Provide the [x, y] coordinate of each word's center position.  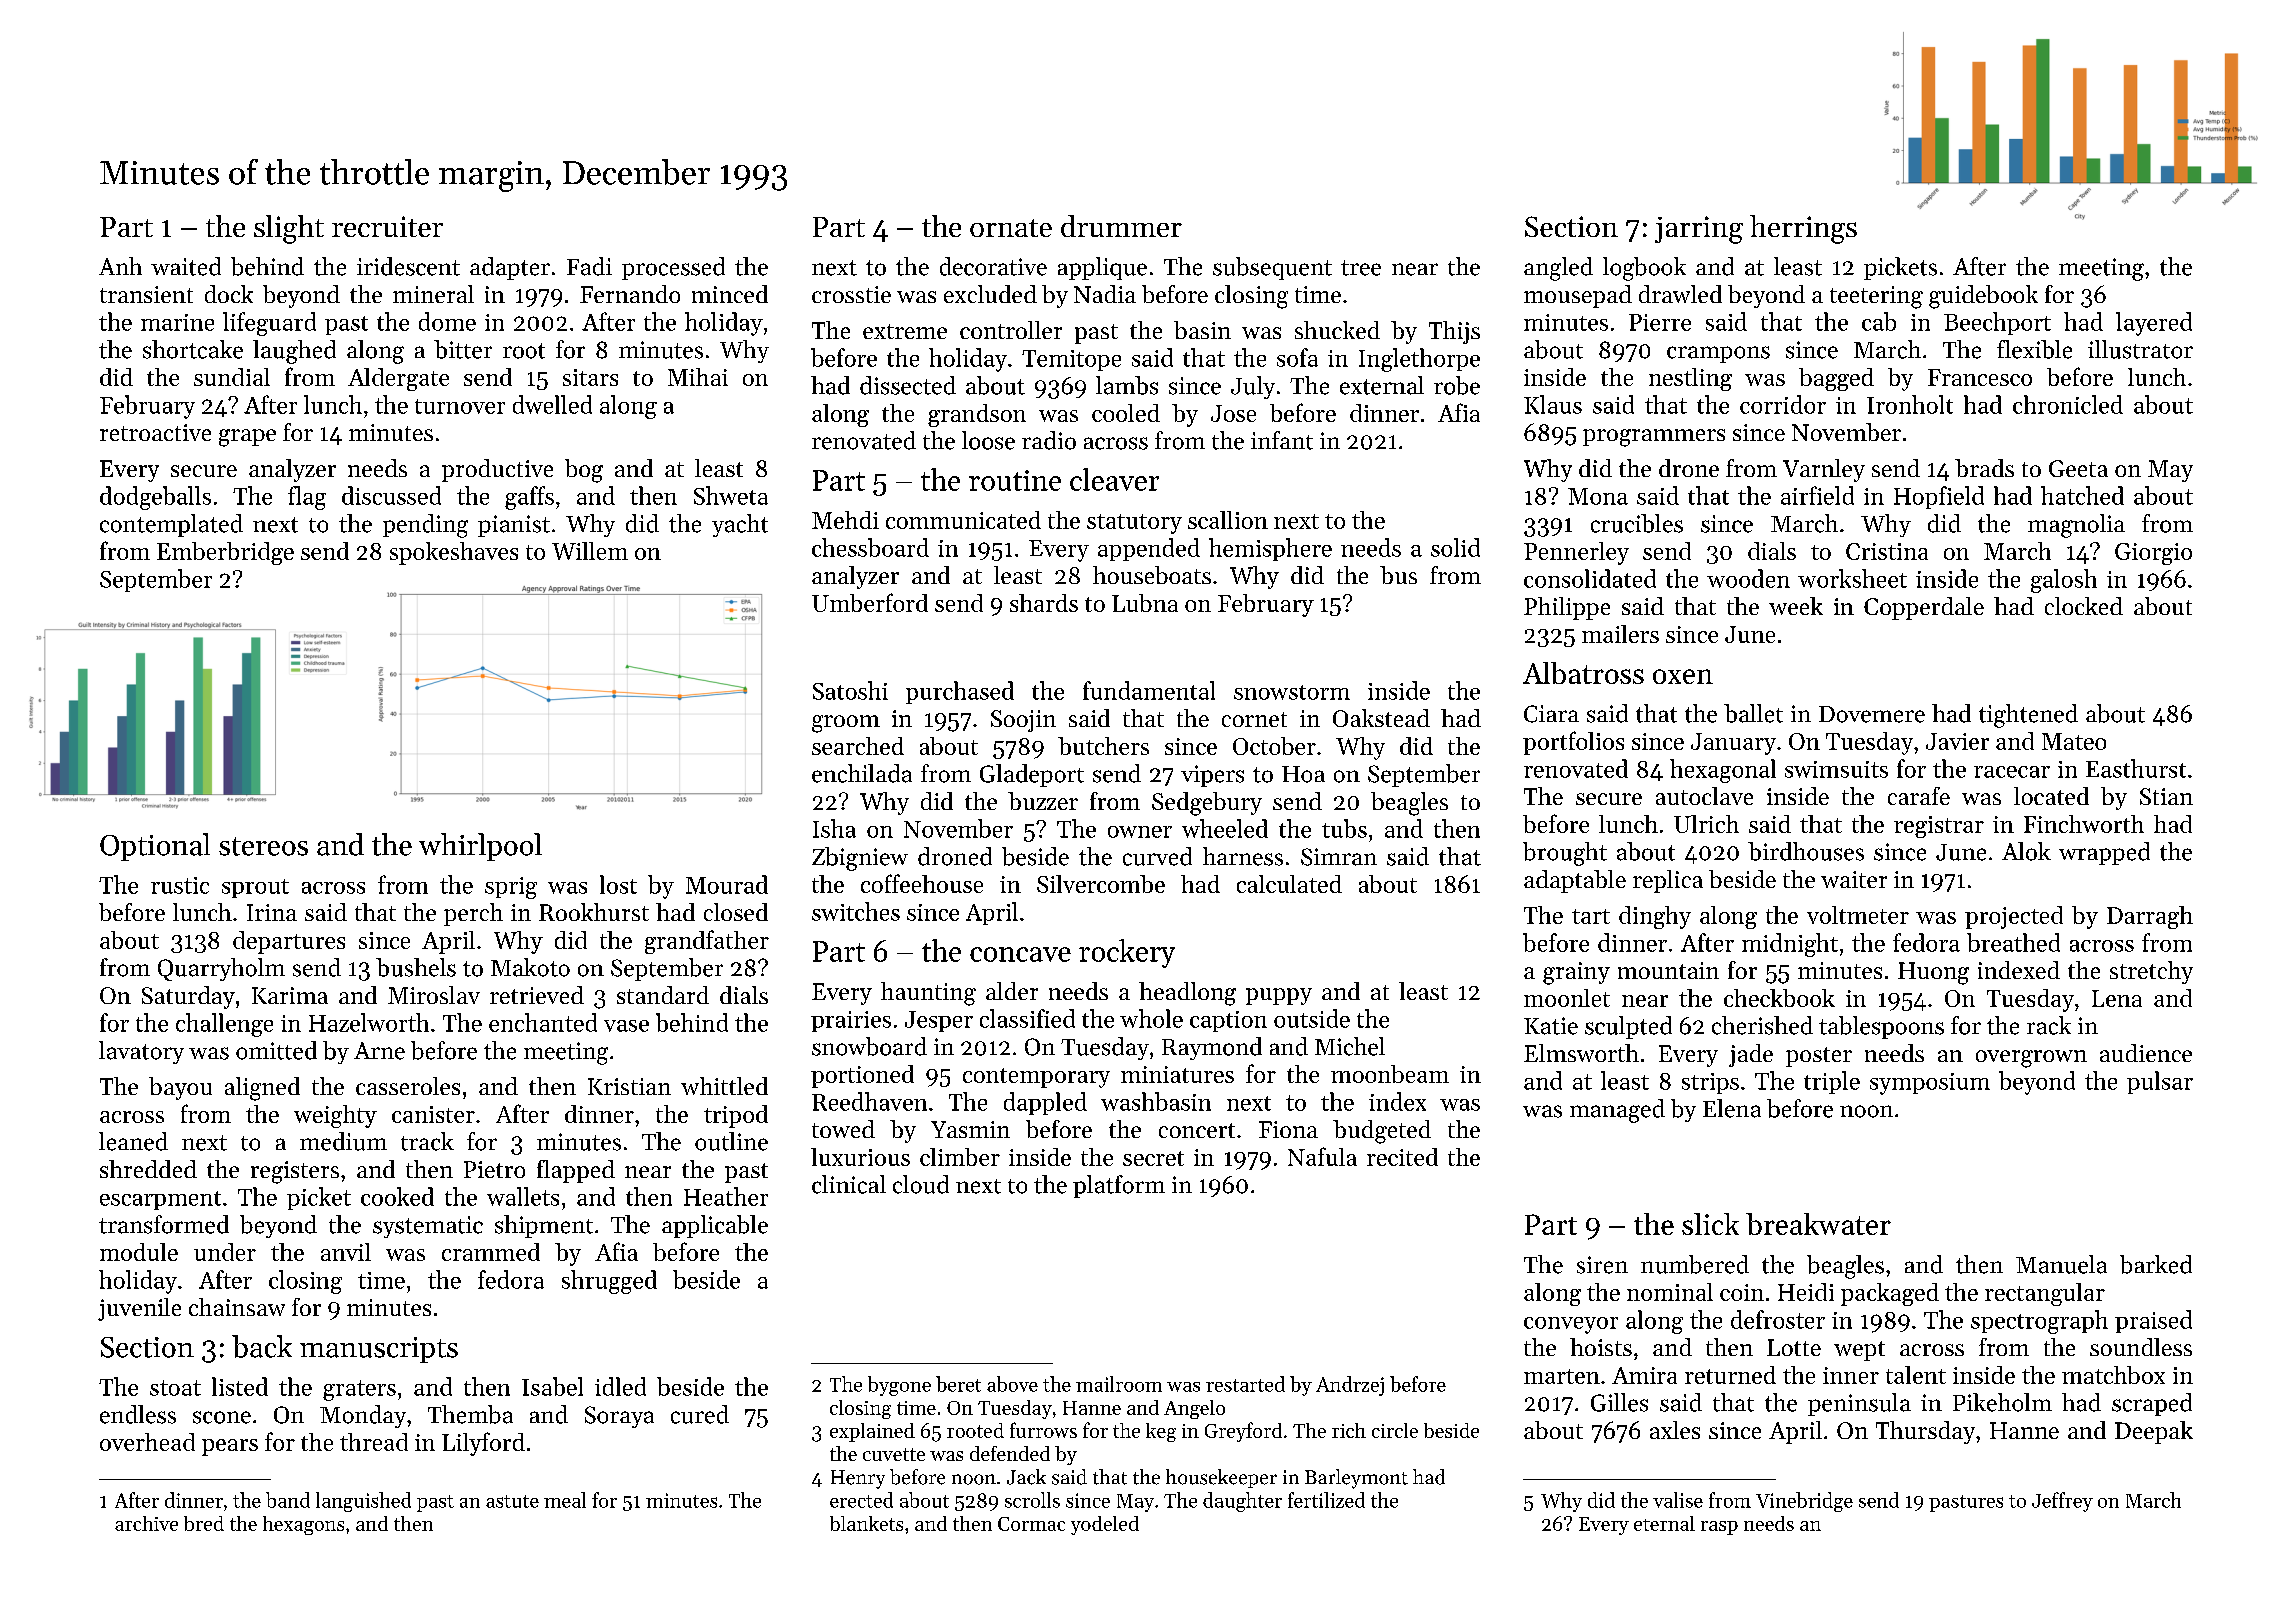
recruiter [387, 226]
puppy [1279, 996]
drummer [1121, 226]
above [1012, 1384]
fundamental [1149, 690]
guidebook [1983, 297]
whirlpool [480, 847]
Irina [272, 912]
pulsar [2160, 1082]
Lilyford [483, 1444]
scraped [2152, 1404]
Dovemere [1872, 714]
